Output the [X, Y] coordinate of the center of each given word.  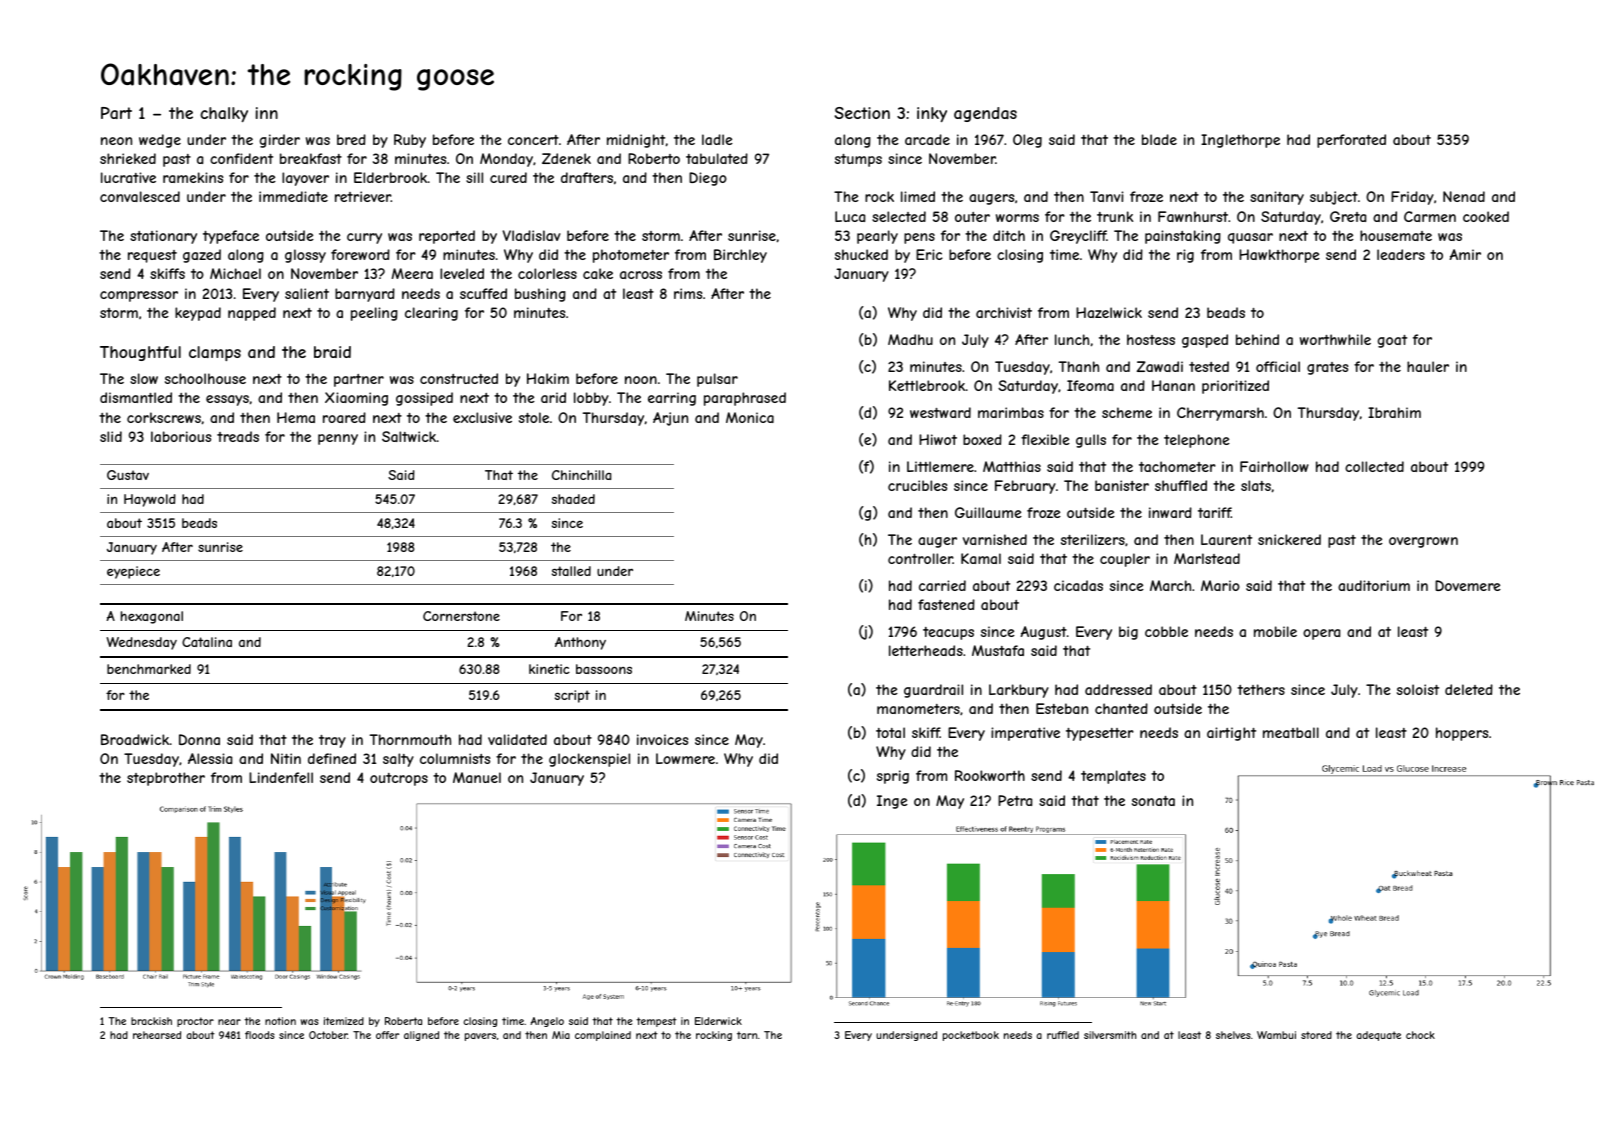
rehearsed [157, 1035]
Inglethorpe [1240, 141]
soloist [1418, 689]
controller [920, 558]
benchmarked [149, 669]
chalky [224, 114]
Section [862, 113]
